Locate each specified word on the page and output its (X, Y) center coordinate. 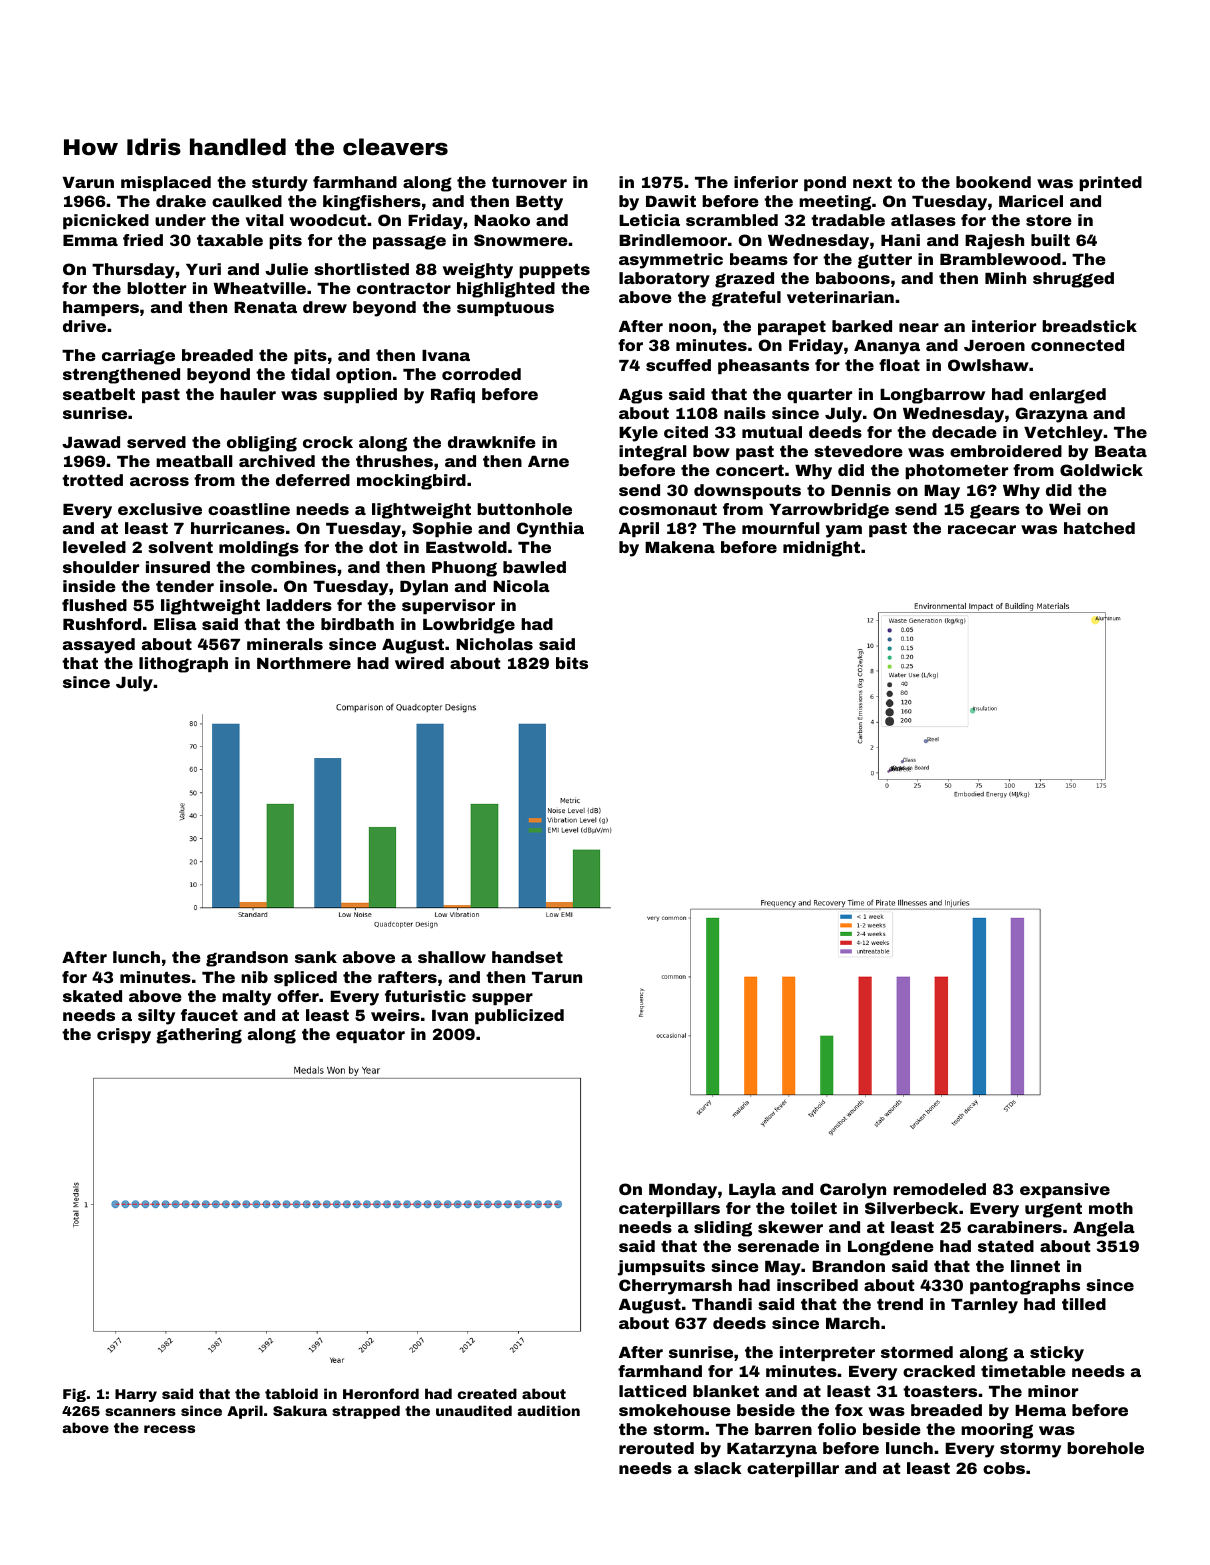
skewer (790, 1227)
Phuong (464, 569)
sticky (1057, 1354)
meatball (194, 461)
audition (549, 1410)
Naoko (502, 220)
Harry (136, 1395)
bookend (993, 182)
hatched (1099, 528)
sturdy (280, 184)
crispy (124, 1036)
